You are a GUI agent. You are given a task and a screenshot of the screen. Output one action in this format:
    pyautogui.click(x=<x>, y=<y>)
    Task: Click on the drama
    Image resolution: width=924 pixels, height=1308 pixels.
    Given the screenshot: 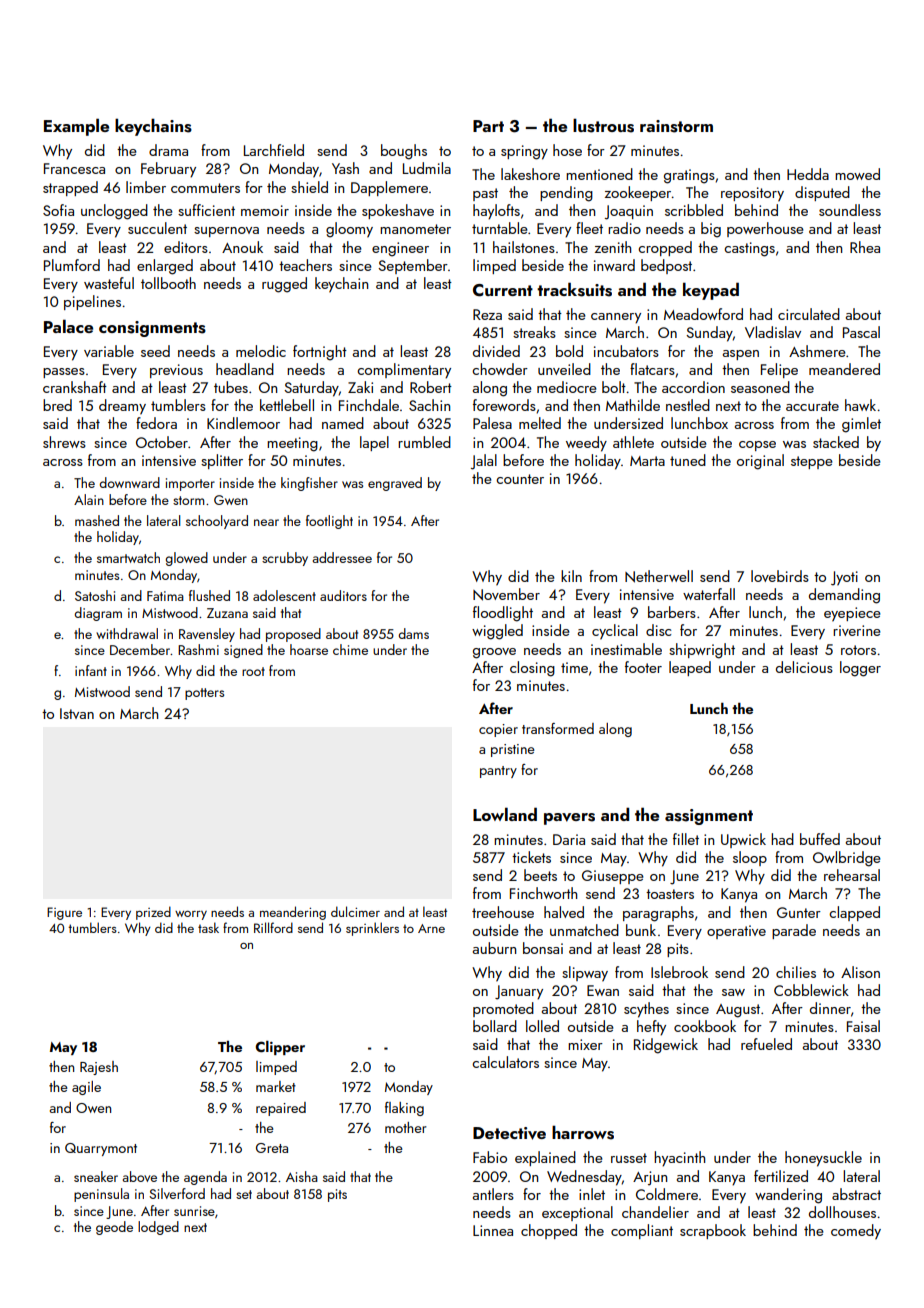 What is the action you would take?
    pyautogui.click(x=168, y=150)
